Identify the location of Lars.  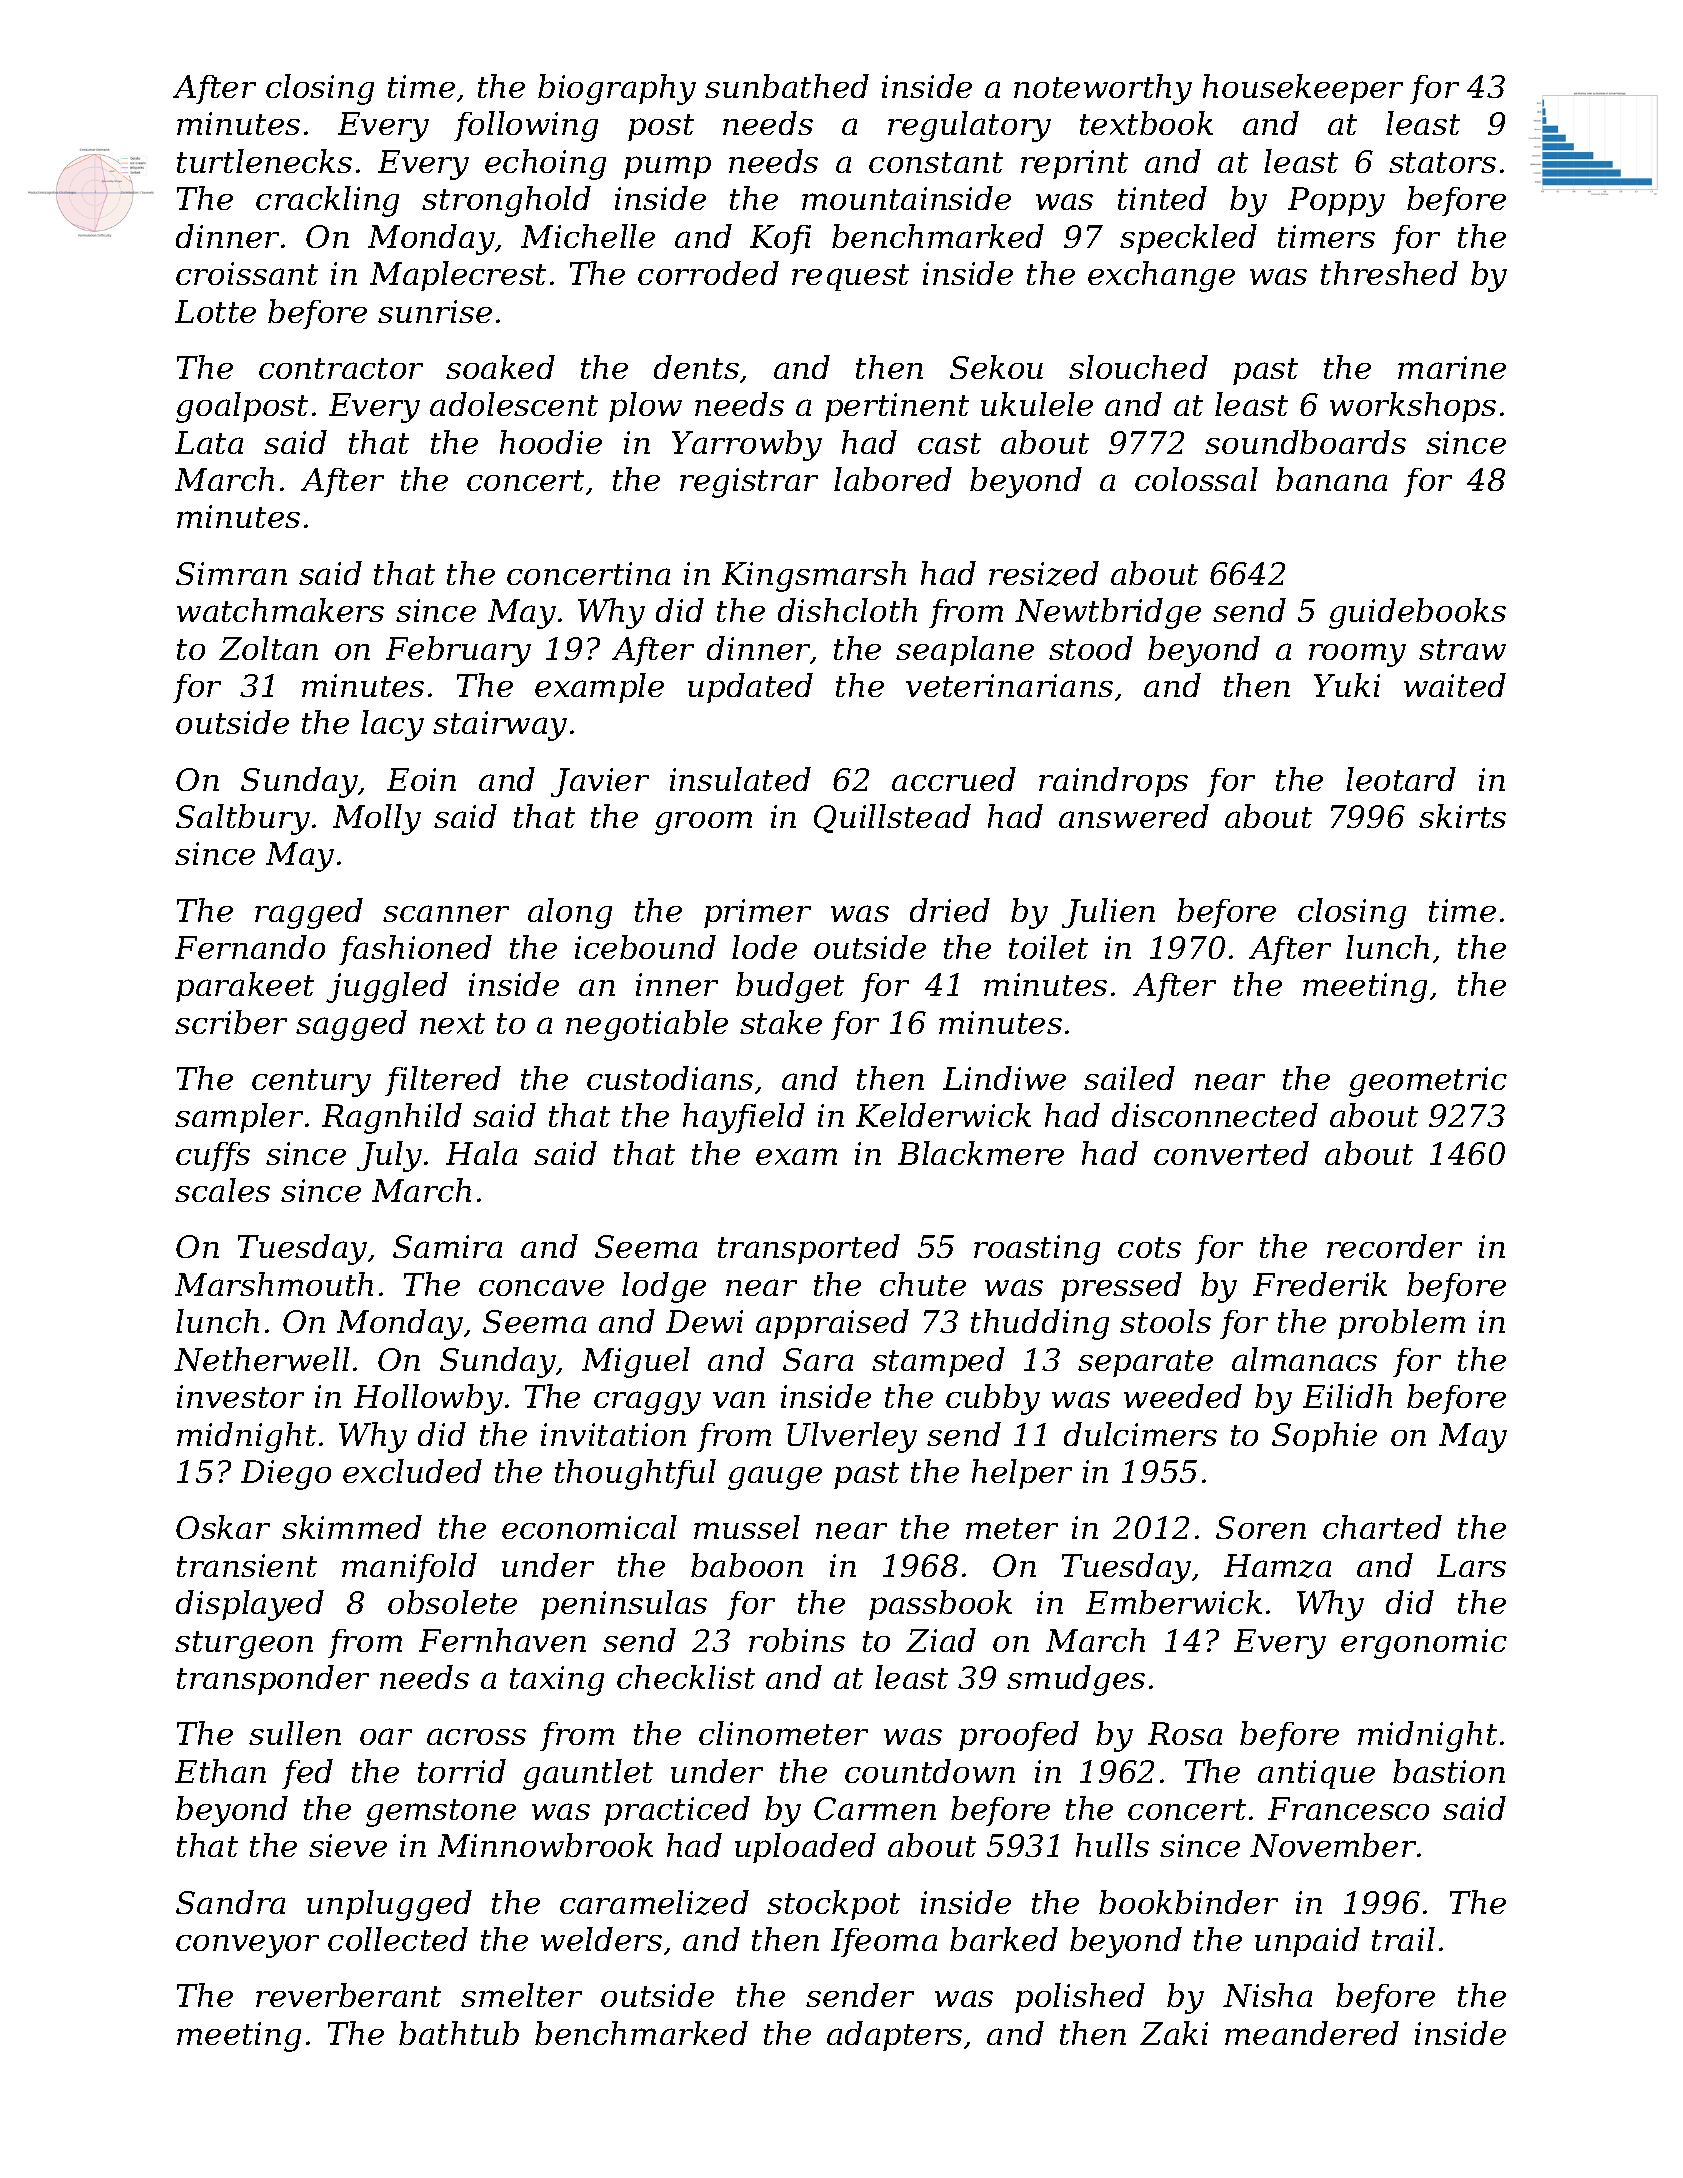
(1471, 1565).
